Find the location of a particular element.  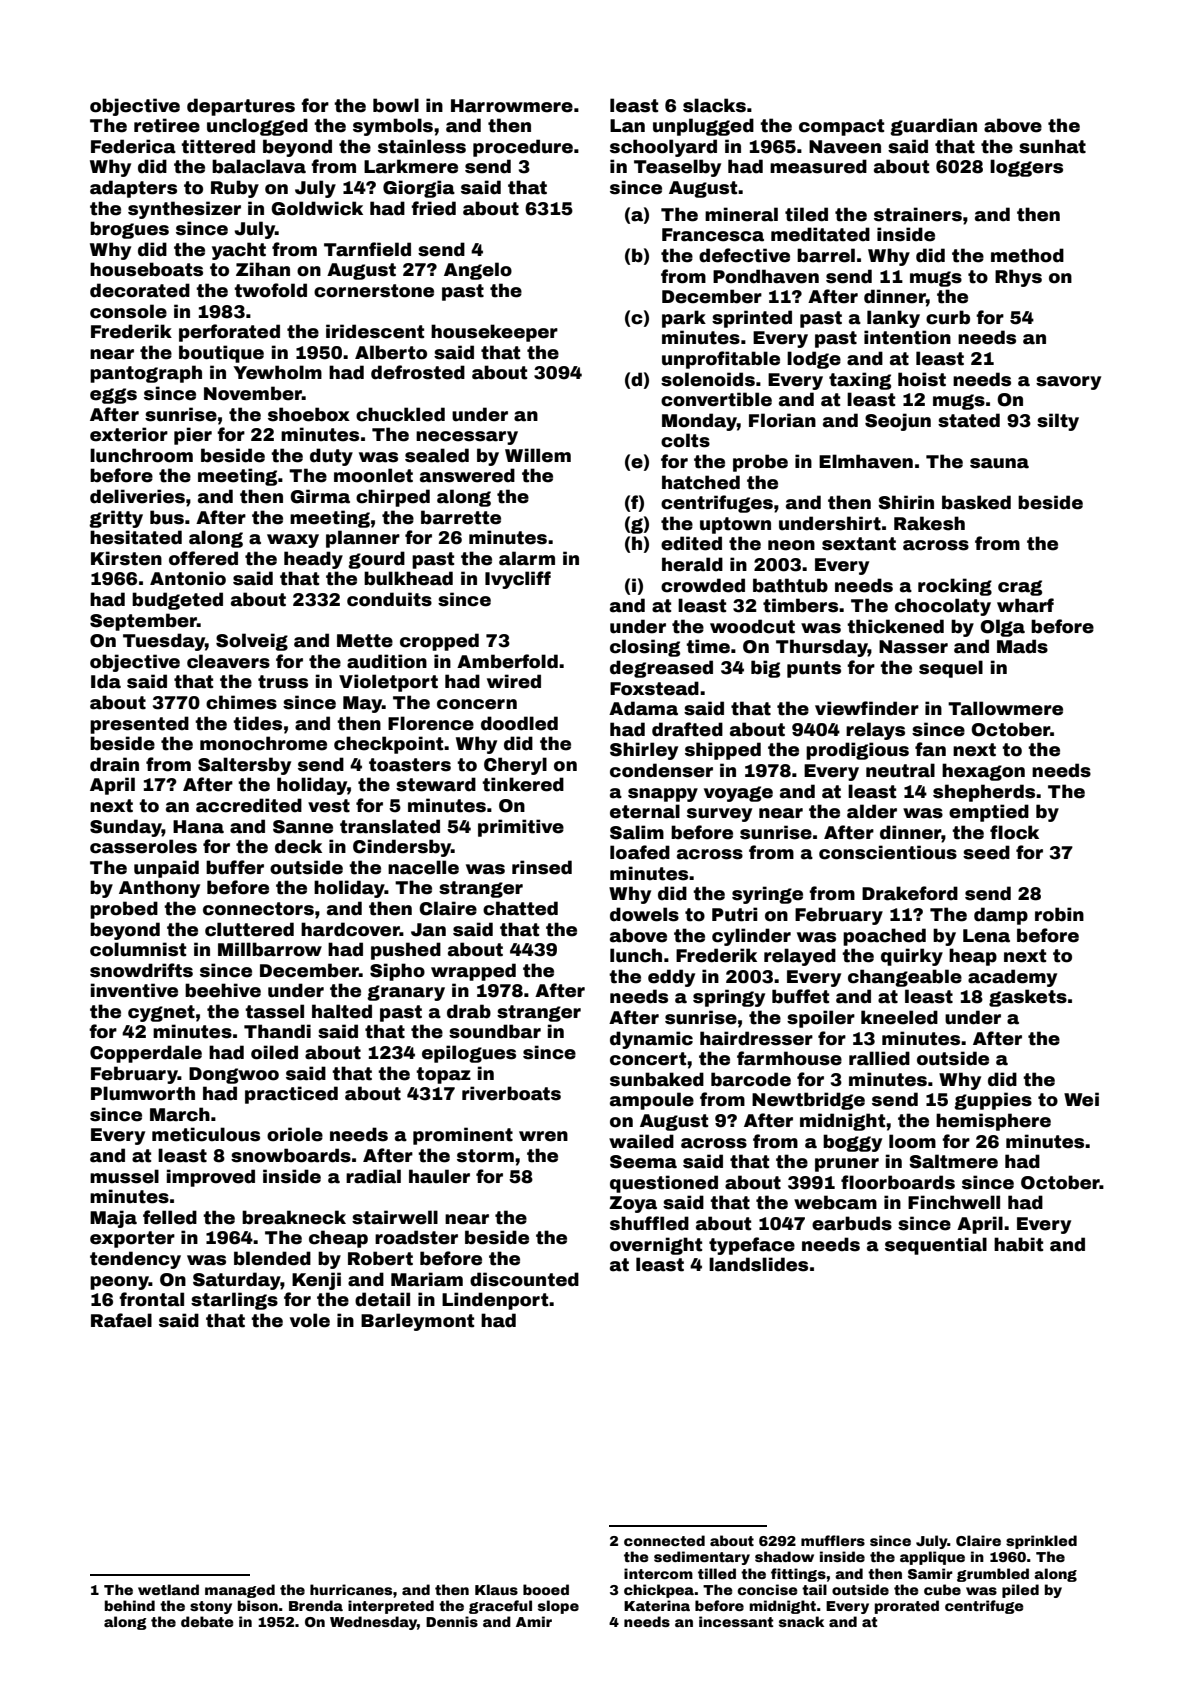

retiree is located at coordinates (167, 125).
